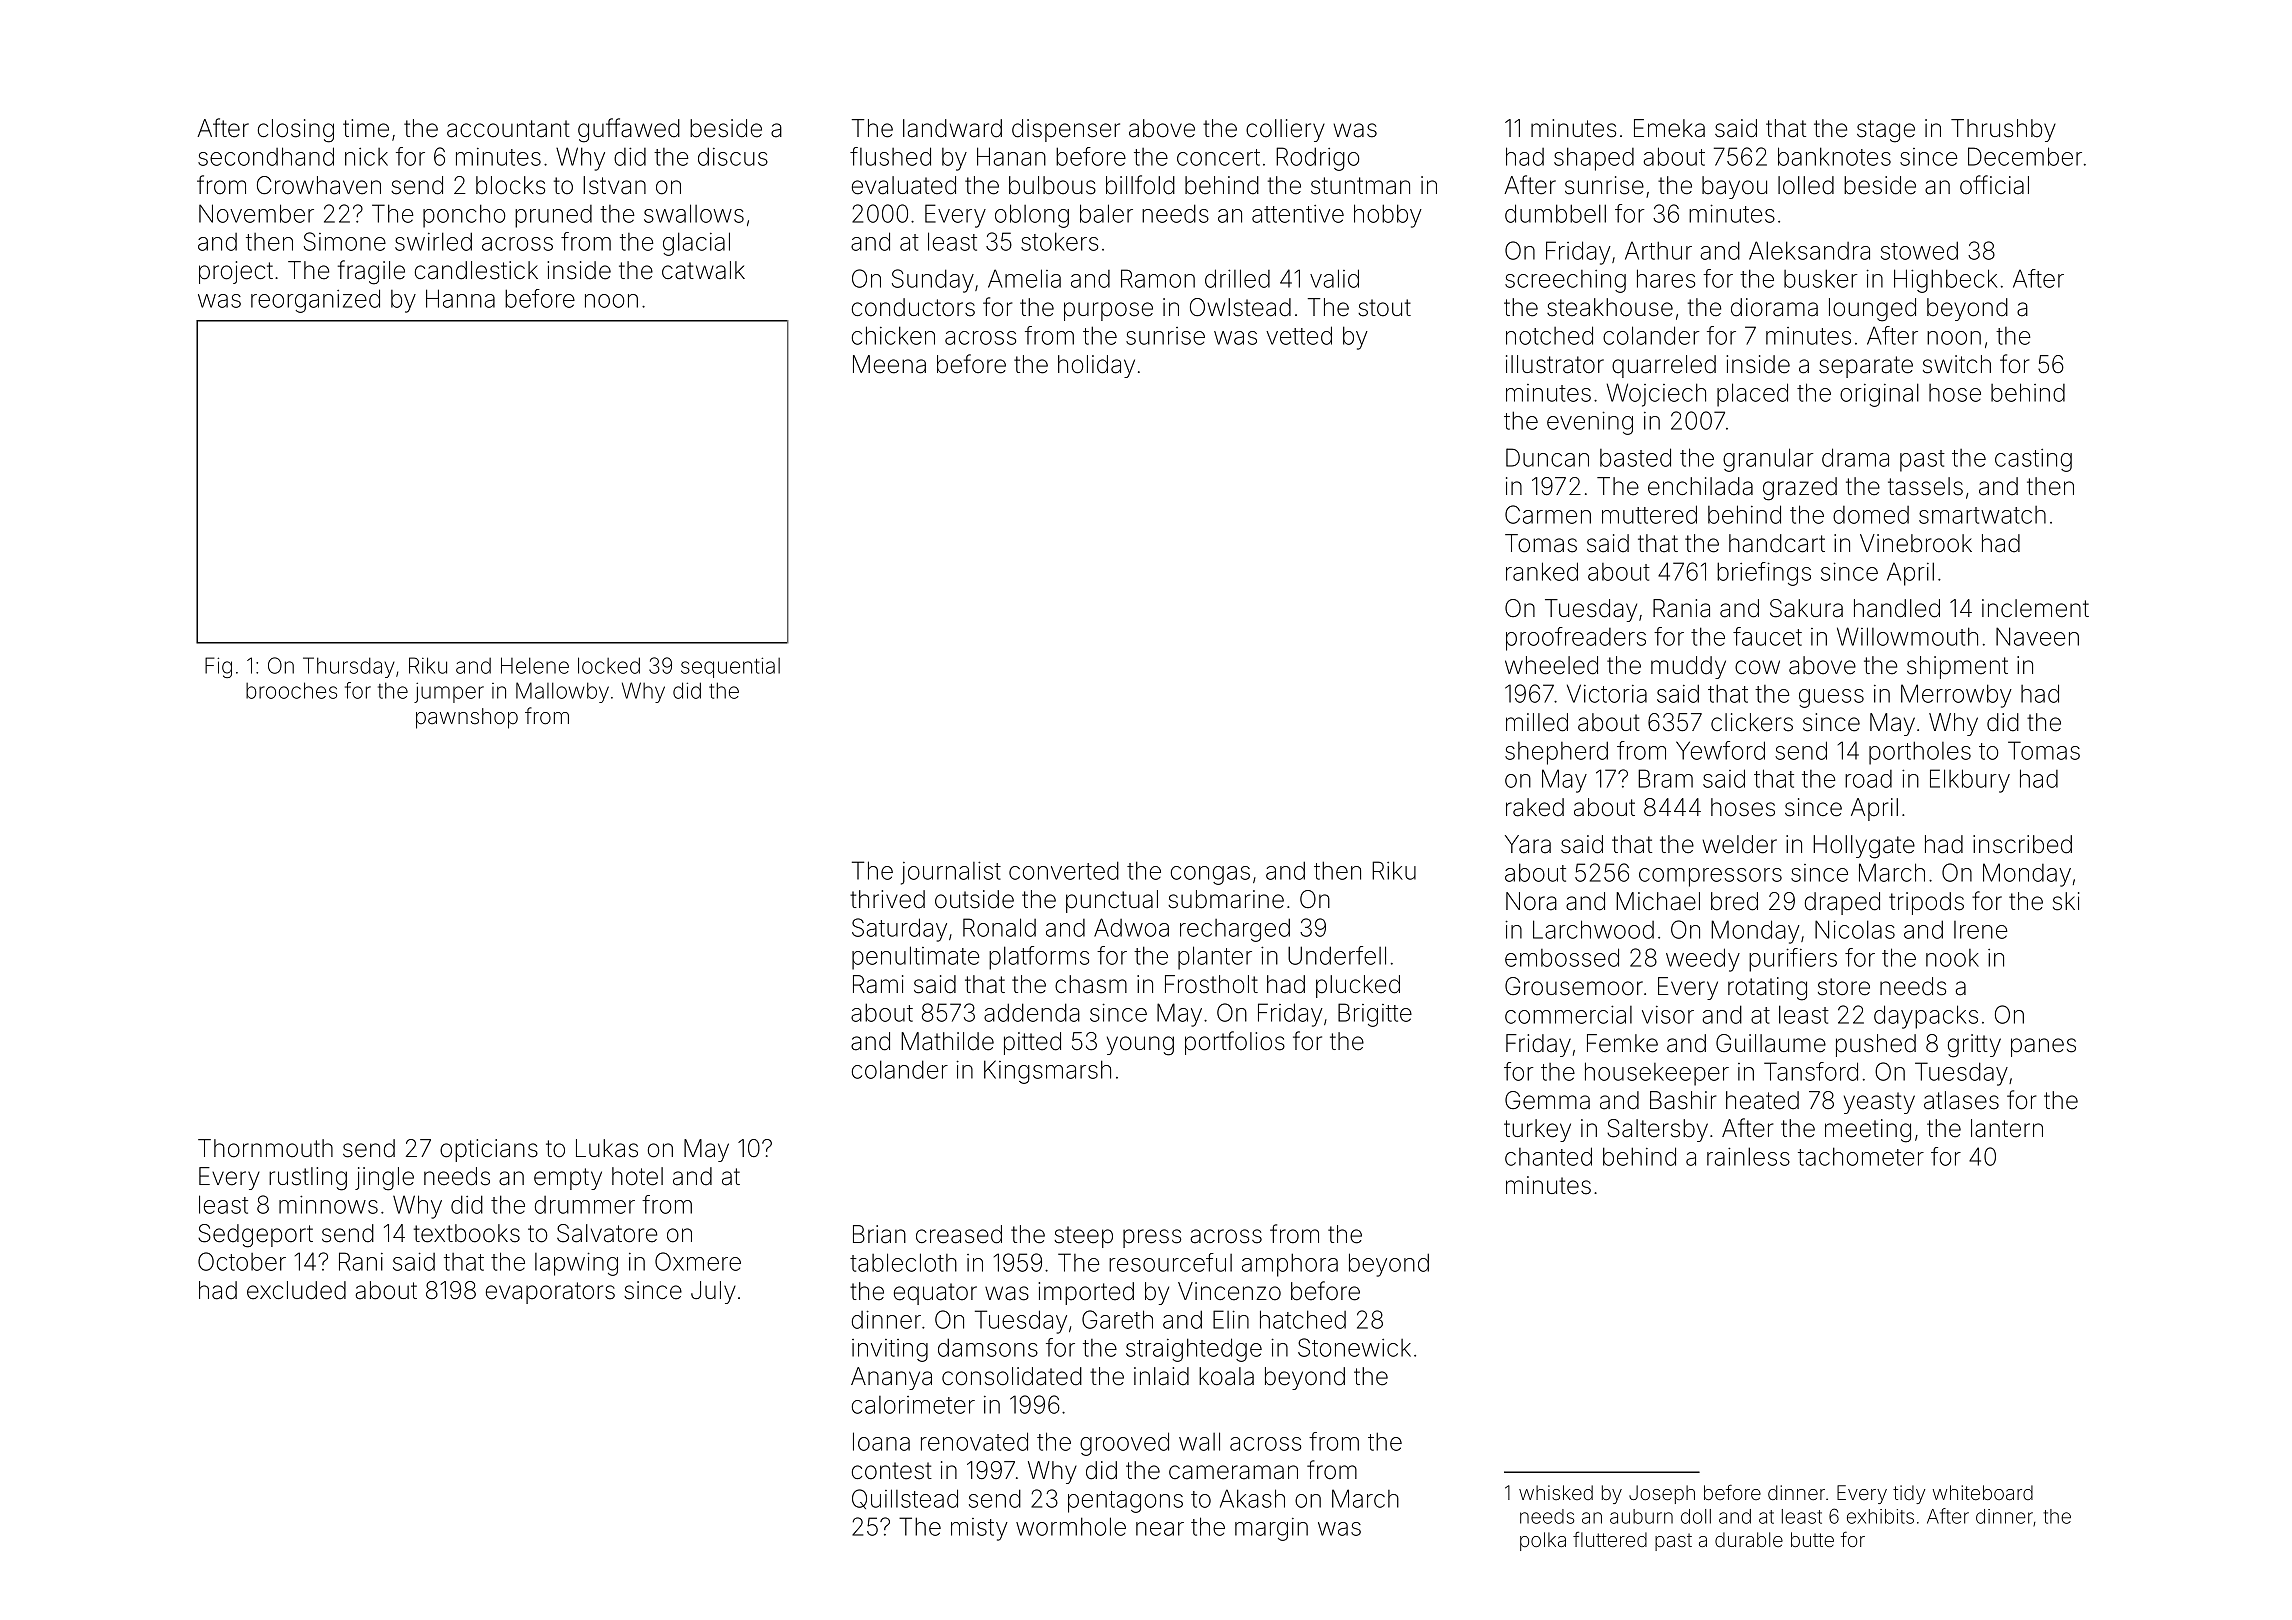 The height and width of the document is (1620, 2292). I want to click on Fig, so click(218, 667).
